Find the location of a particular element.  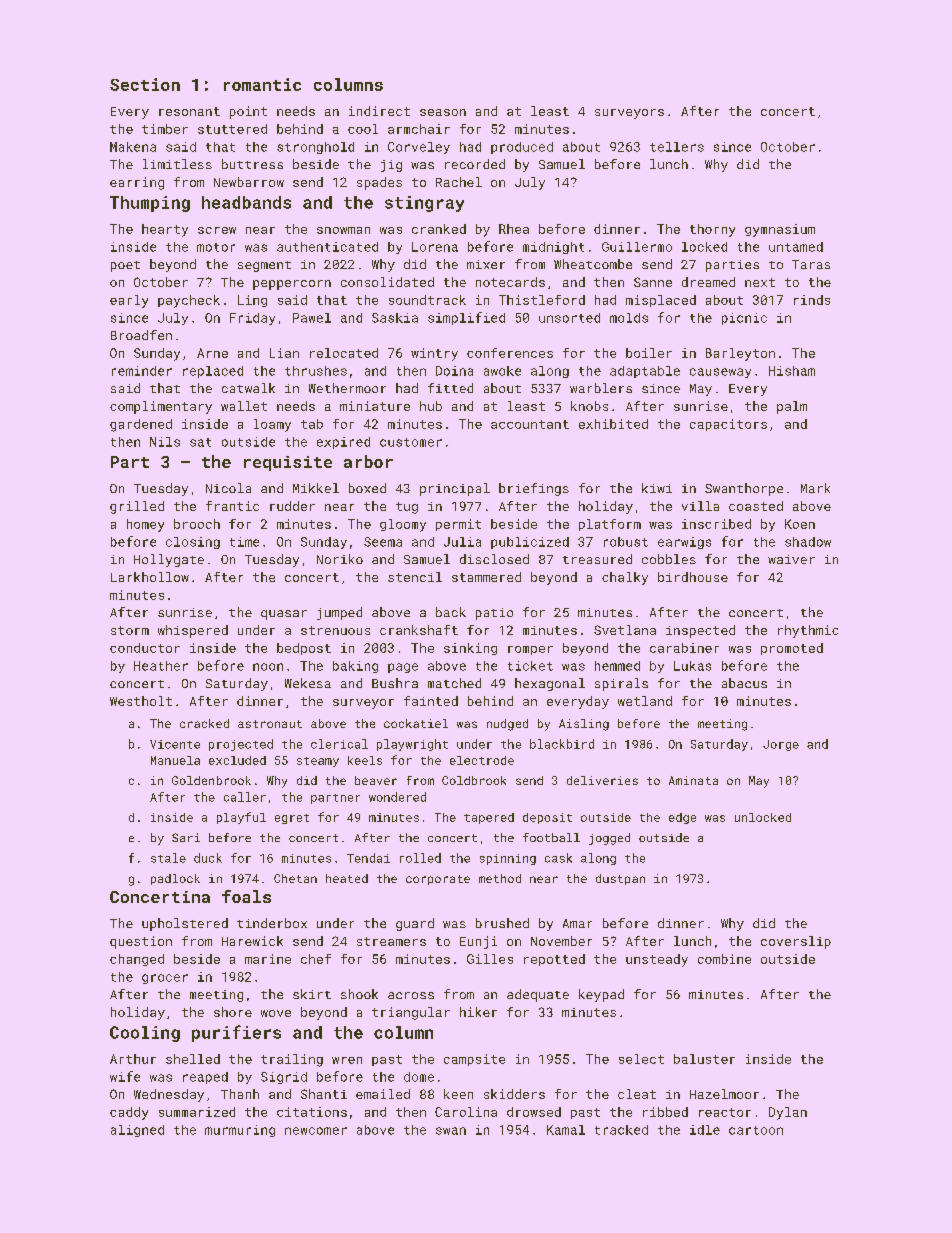

accountant is located at coordinates (530, 424).
